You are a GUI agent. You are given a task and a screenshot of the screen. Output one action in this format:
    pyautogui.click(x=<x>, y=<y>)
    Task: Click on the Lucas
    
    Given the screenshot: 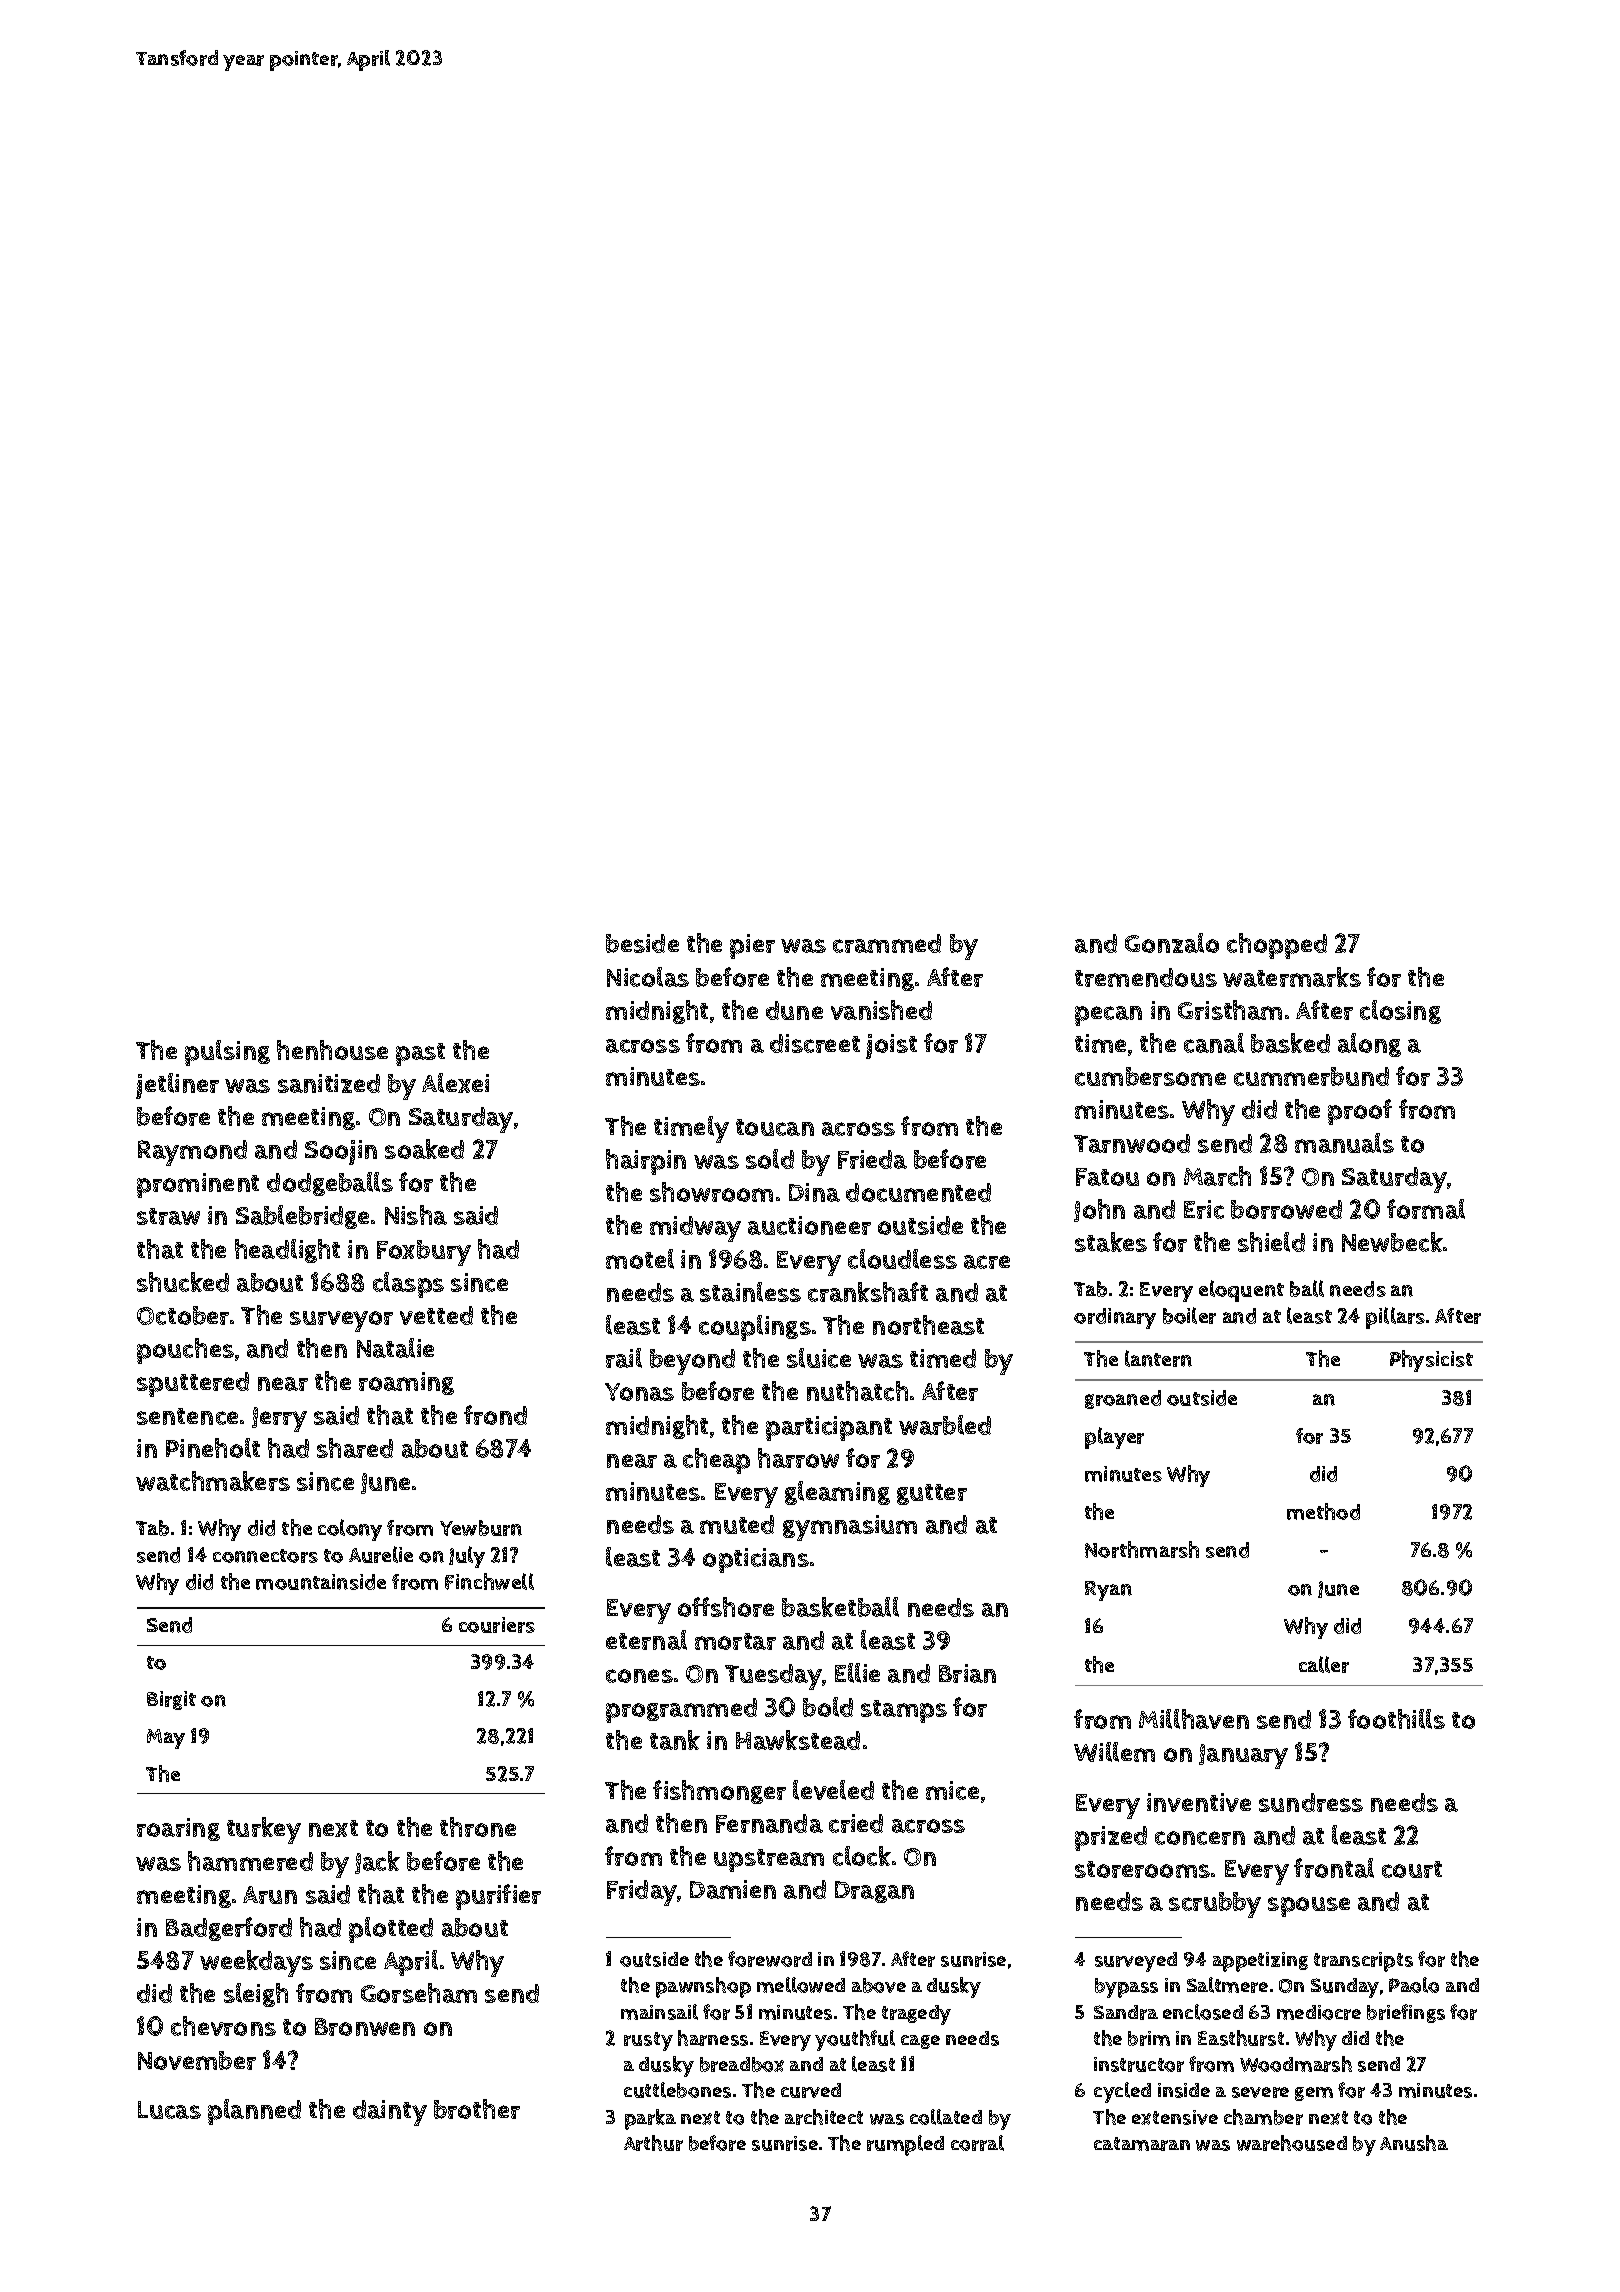 What is the action you would take?
    pyautogui.click(x=169, y=2110)
